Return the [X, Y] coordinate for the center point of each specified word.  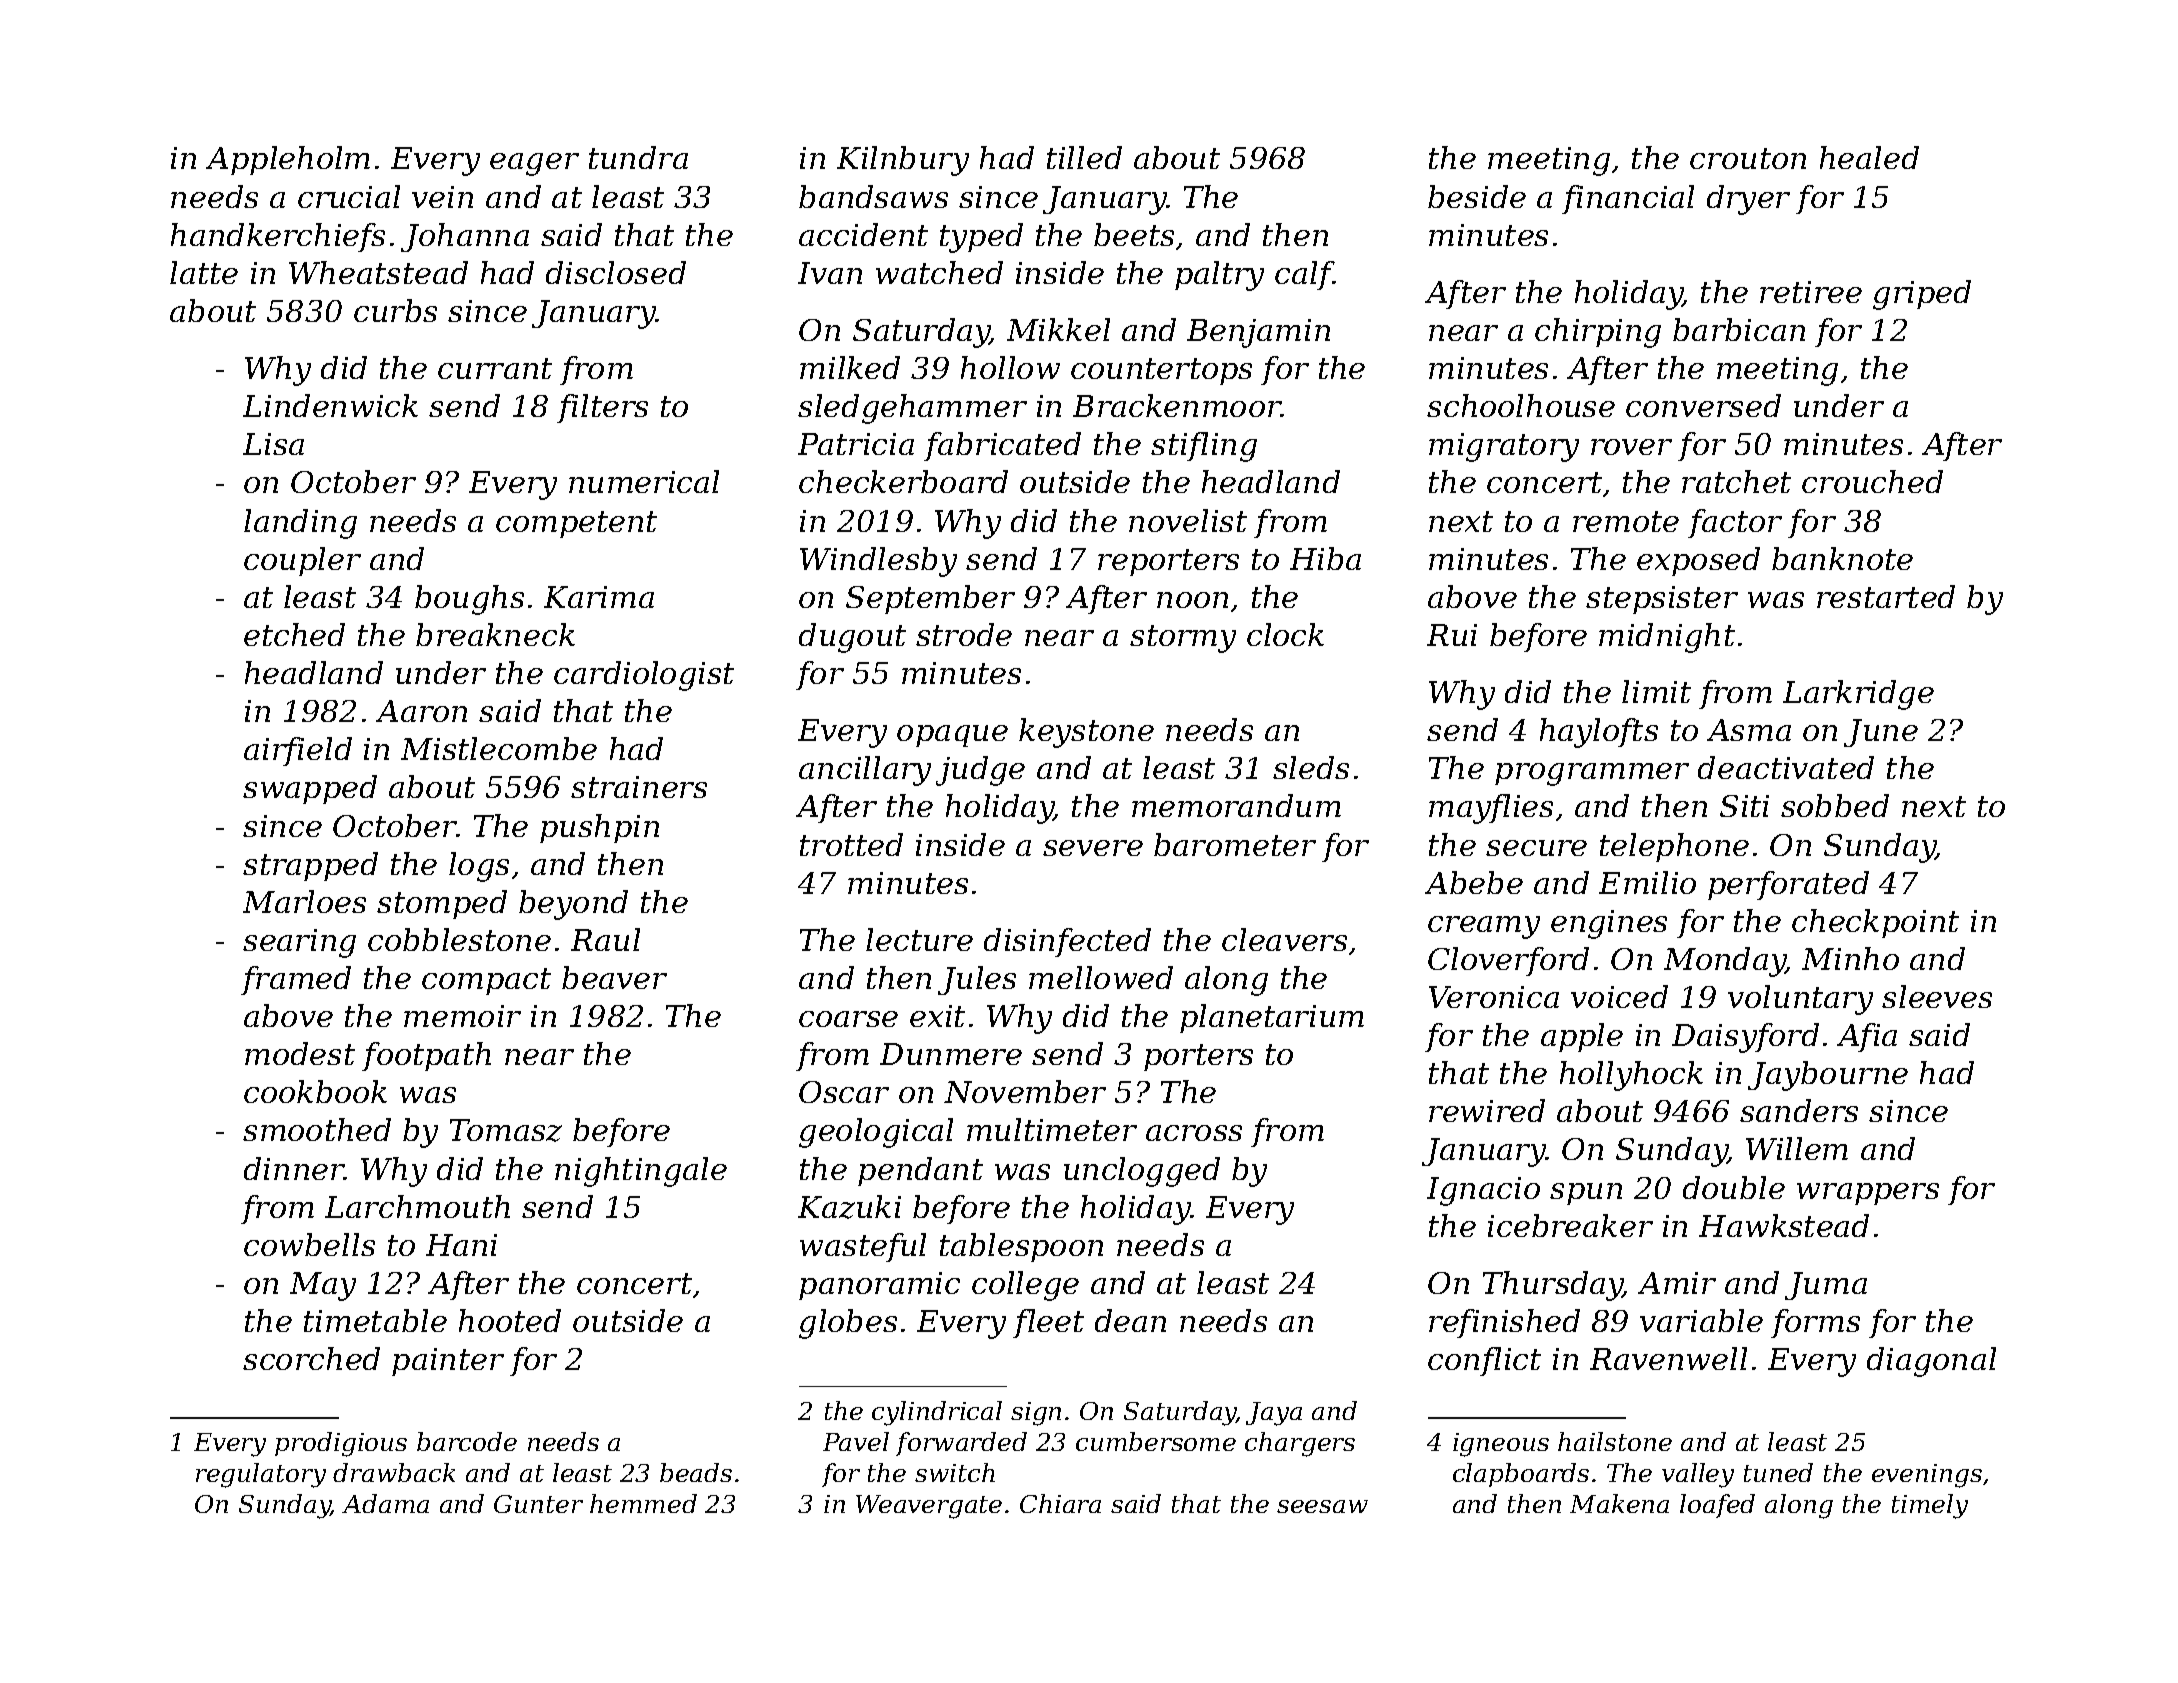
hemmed [643, 1503]
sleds [1311, 767]
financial [1628, 199]
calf [1304, 275]
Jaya [1274, 1414]
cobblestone [459, 939]
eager [534, 164]
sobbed [1835, 805]
